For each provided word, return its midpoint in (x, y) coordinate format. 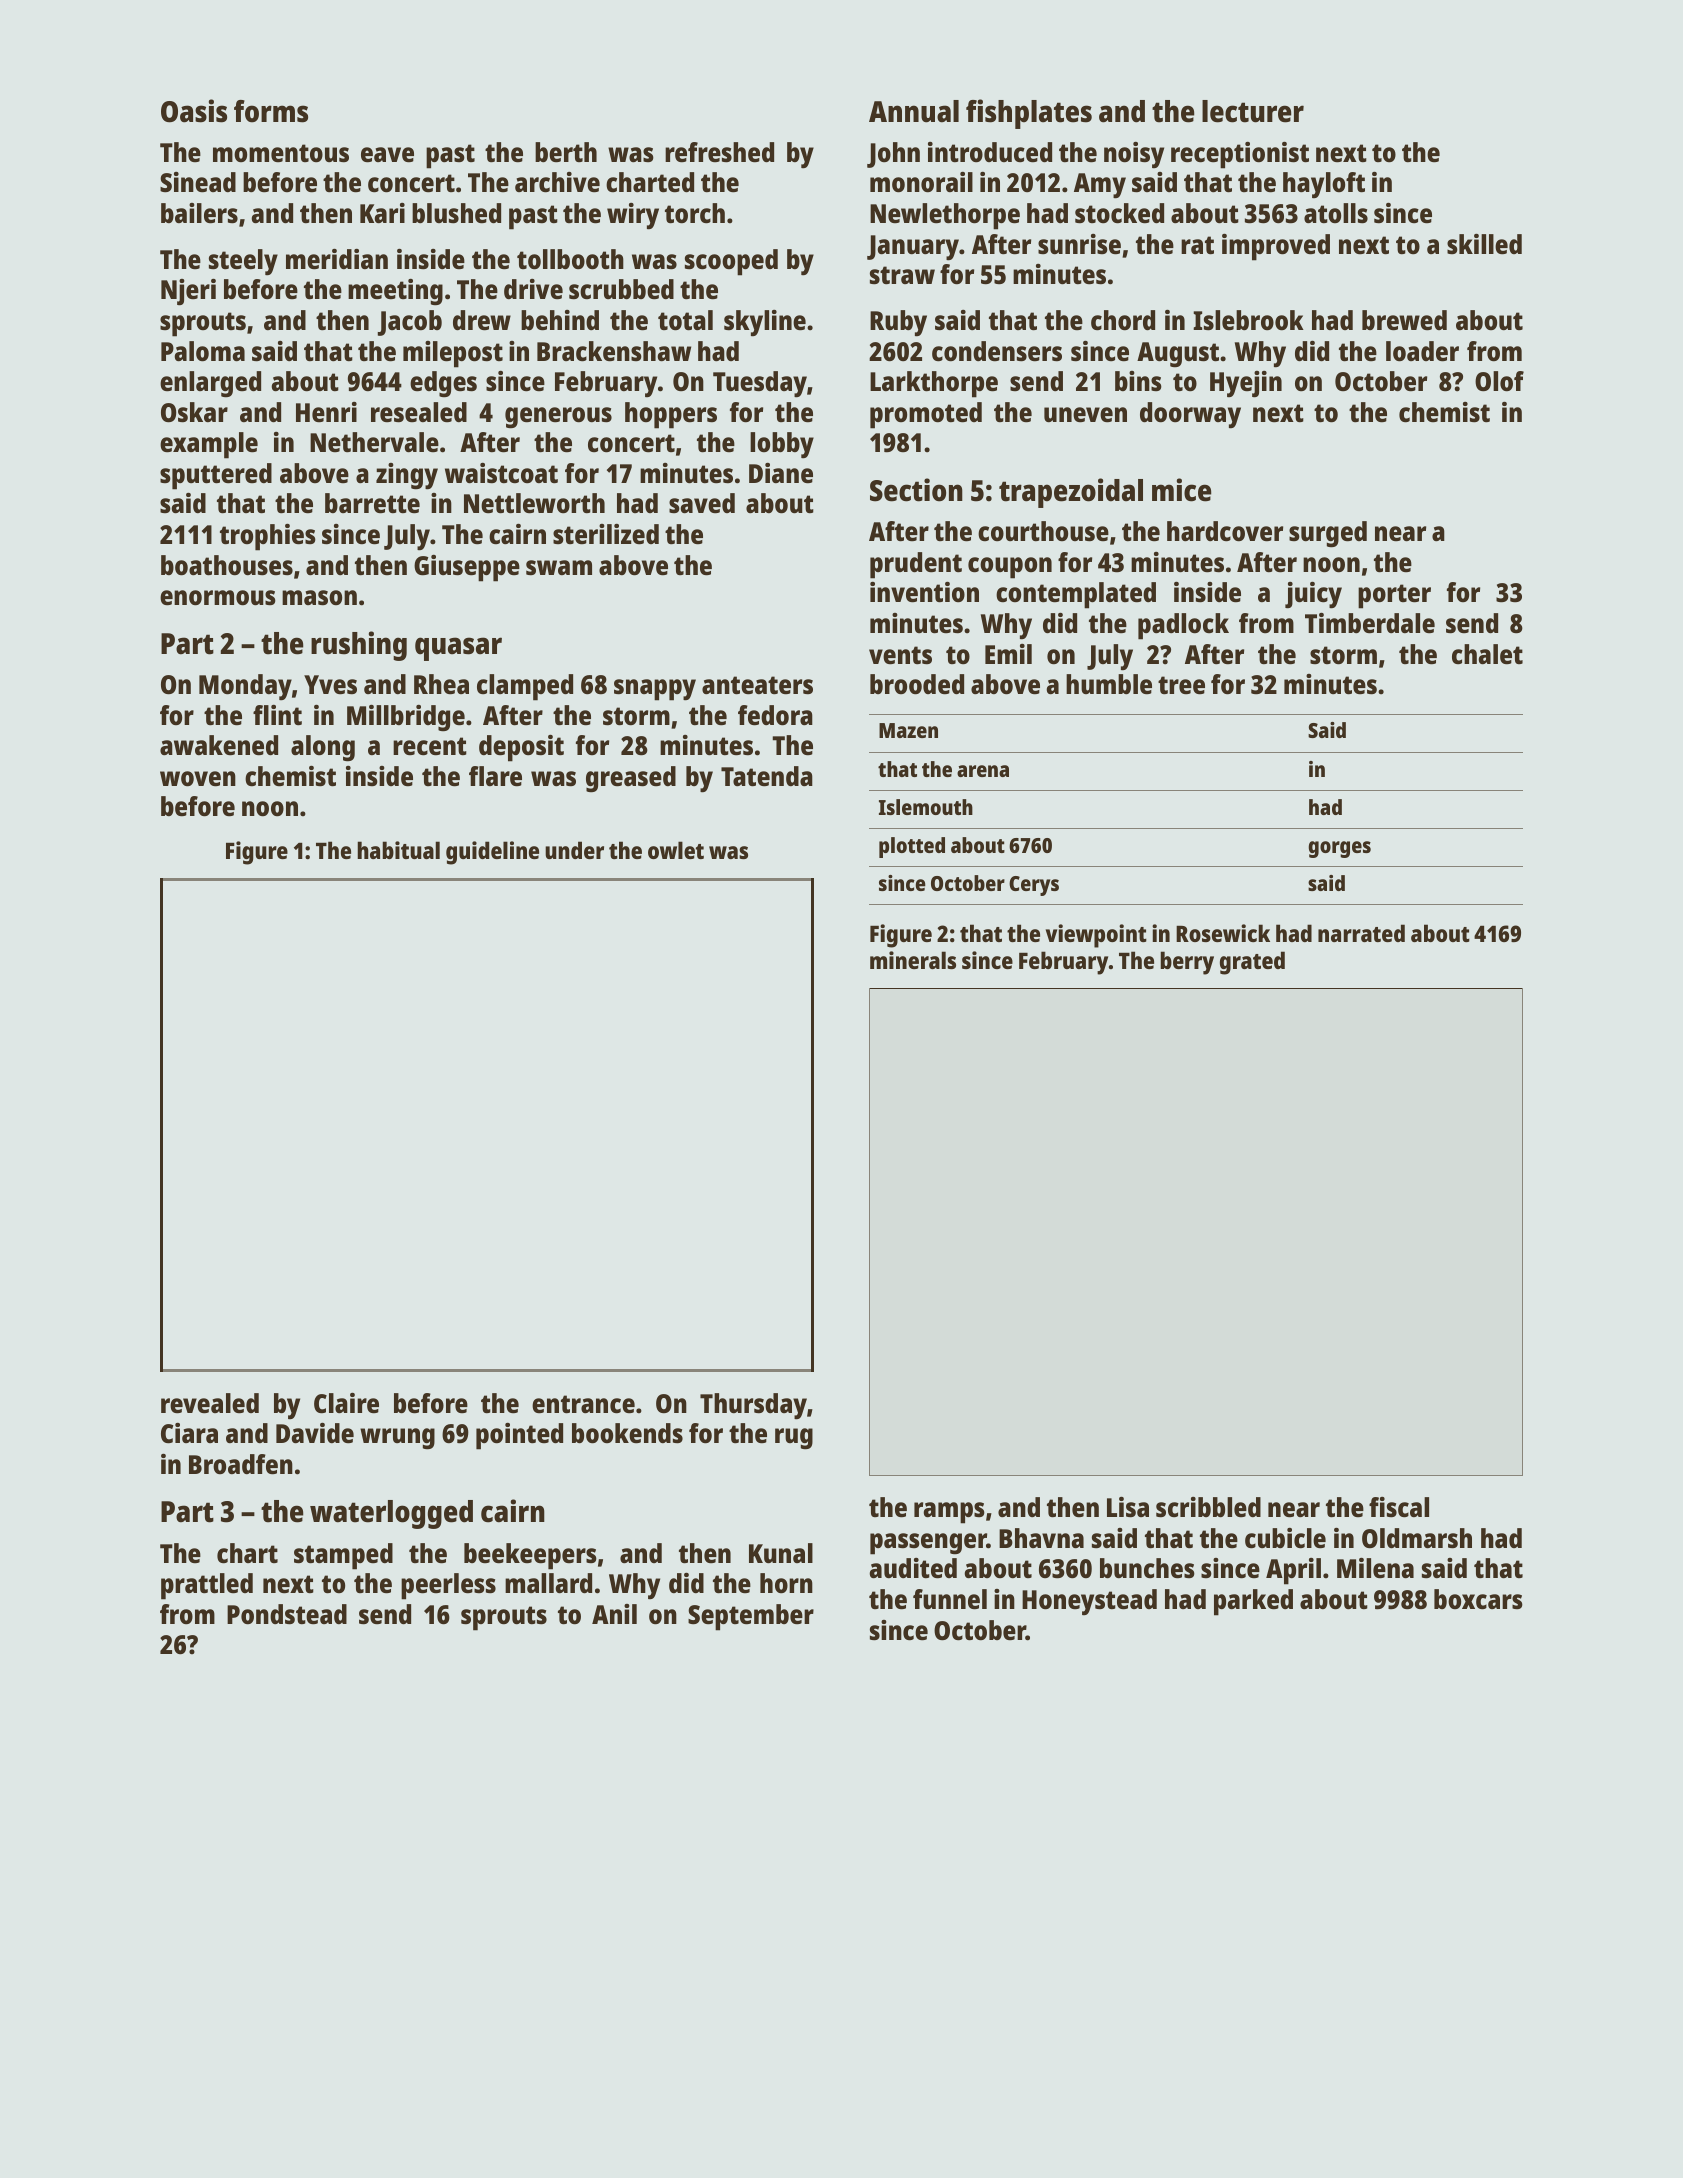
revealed (210, 1403)
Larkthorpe (934, 384)
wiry (633, 216)
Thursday (753, 1406)
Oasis (194, 111)
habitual (398, 850)
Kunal (781, 1553)
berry (1187, 963)
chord (1123, 320)
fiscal (1399, 1507)
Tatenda (767, 776)
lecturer (1253, 111)
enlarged (210, 384)
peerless (448, 1586)
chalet (1487, 654)
